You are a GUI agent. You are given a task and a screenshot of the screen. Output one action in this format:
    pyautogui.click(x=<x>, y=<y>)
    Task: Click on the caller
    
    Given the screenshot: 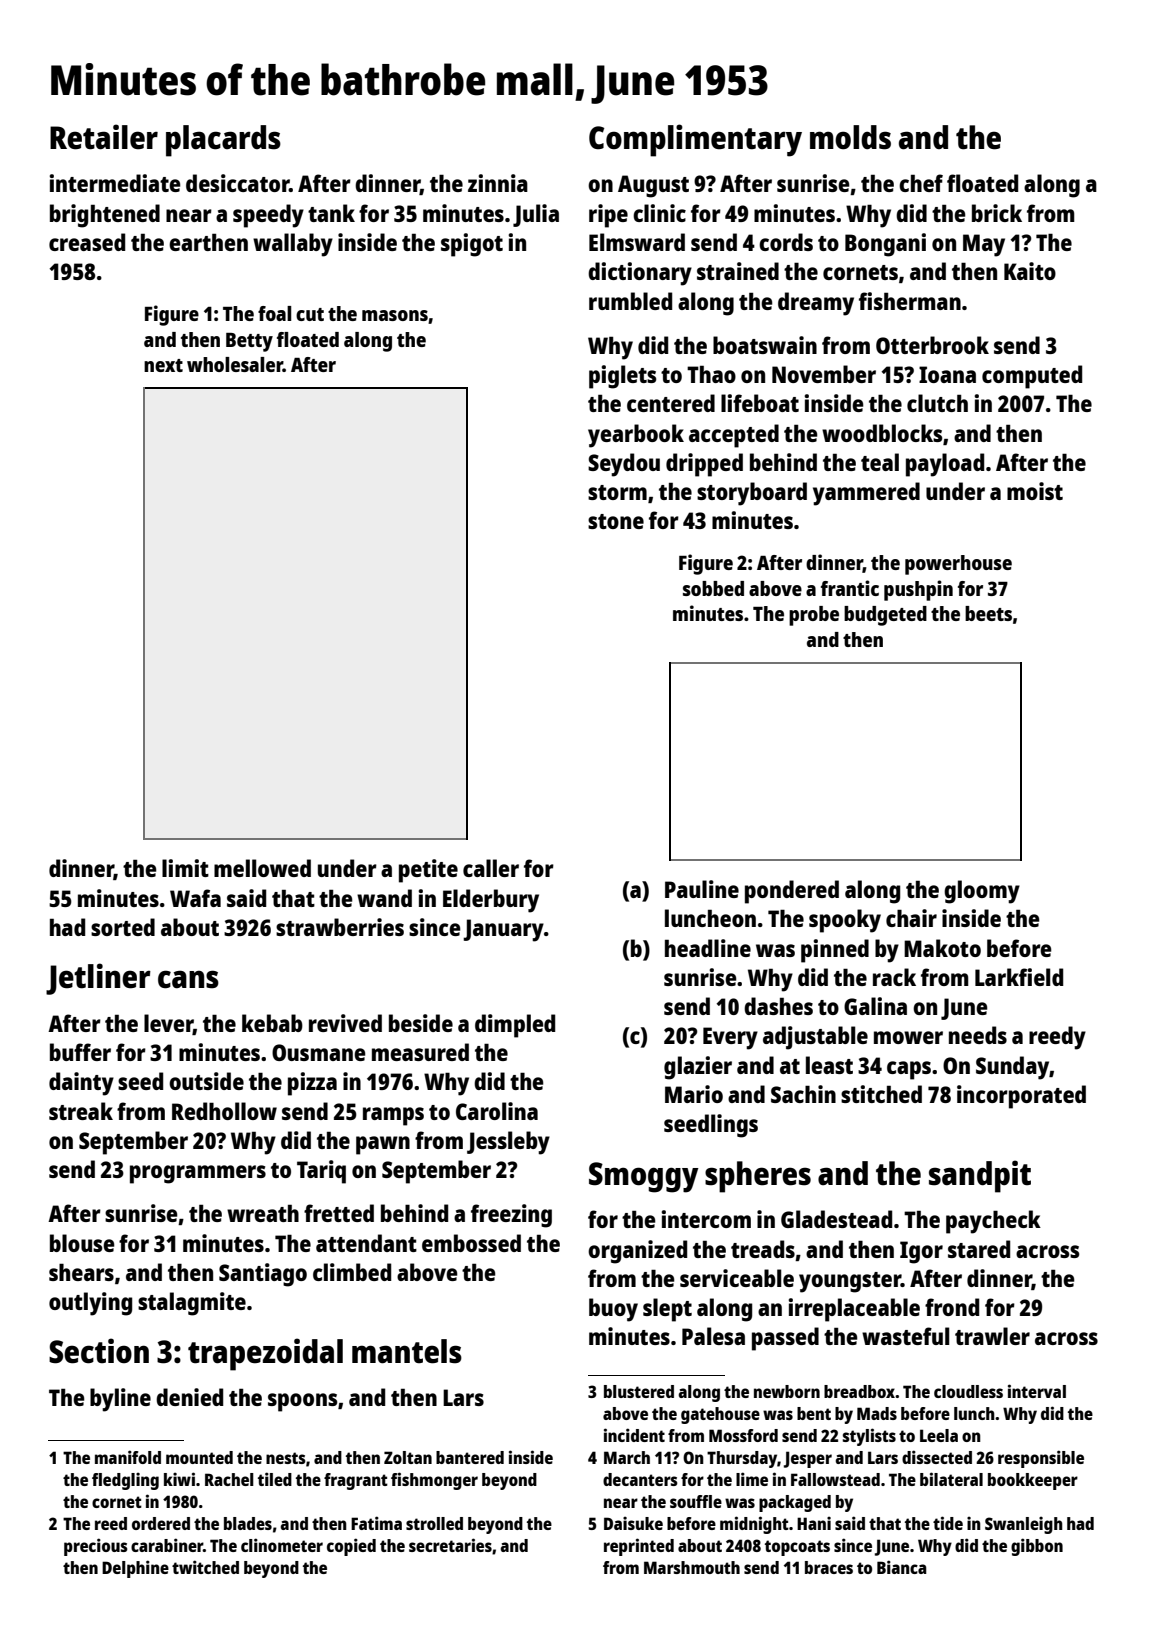 What is the action you would take?
    pyautogui.click(x=491, y=868)
